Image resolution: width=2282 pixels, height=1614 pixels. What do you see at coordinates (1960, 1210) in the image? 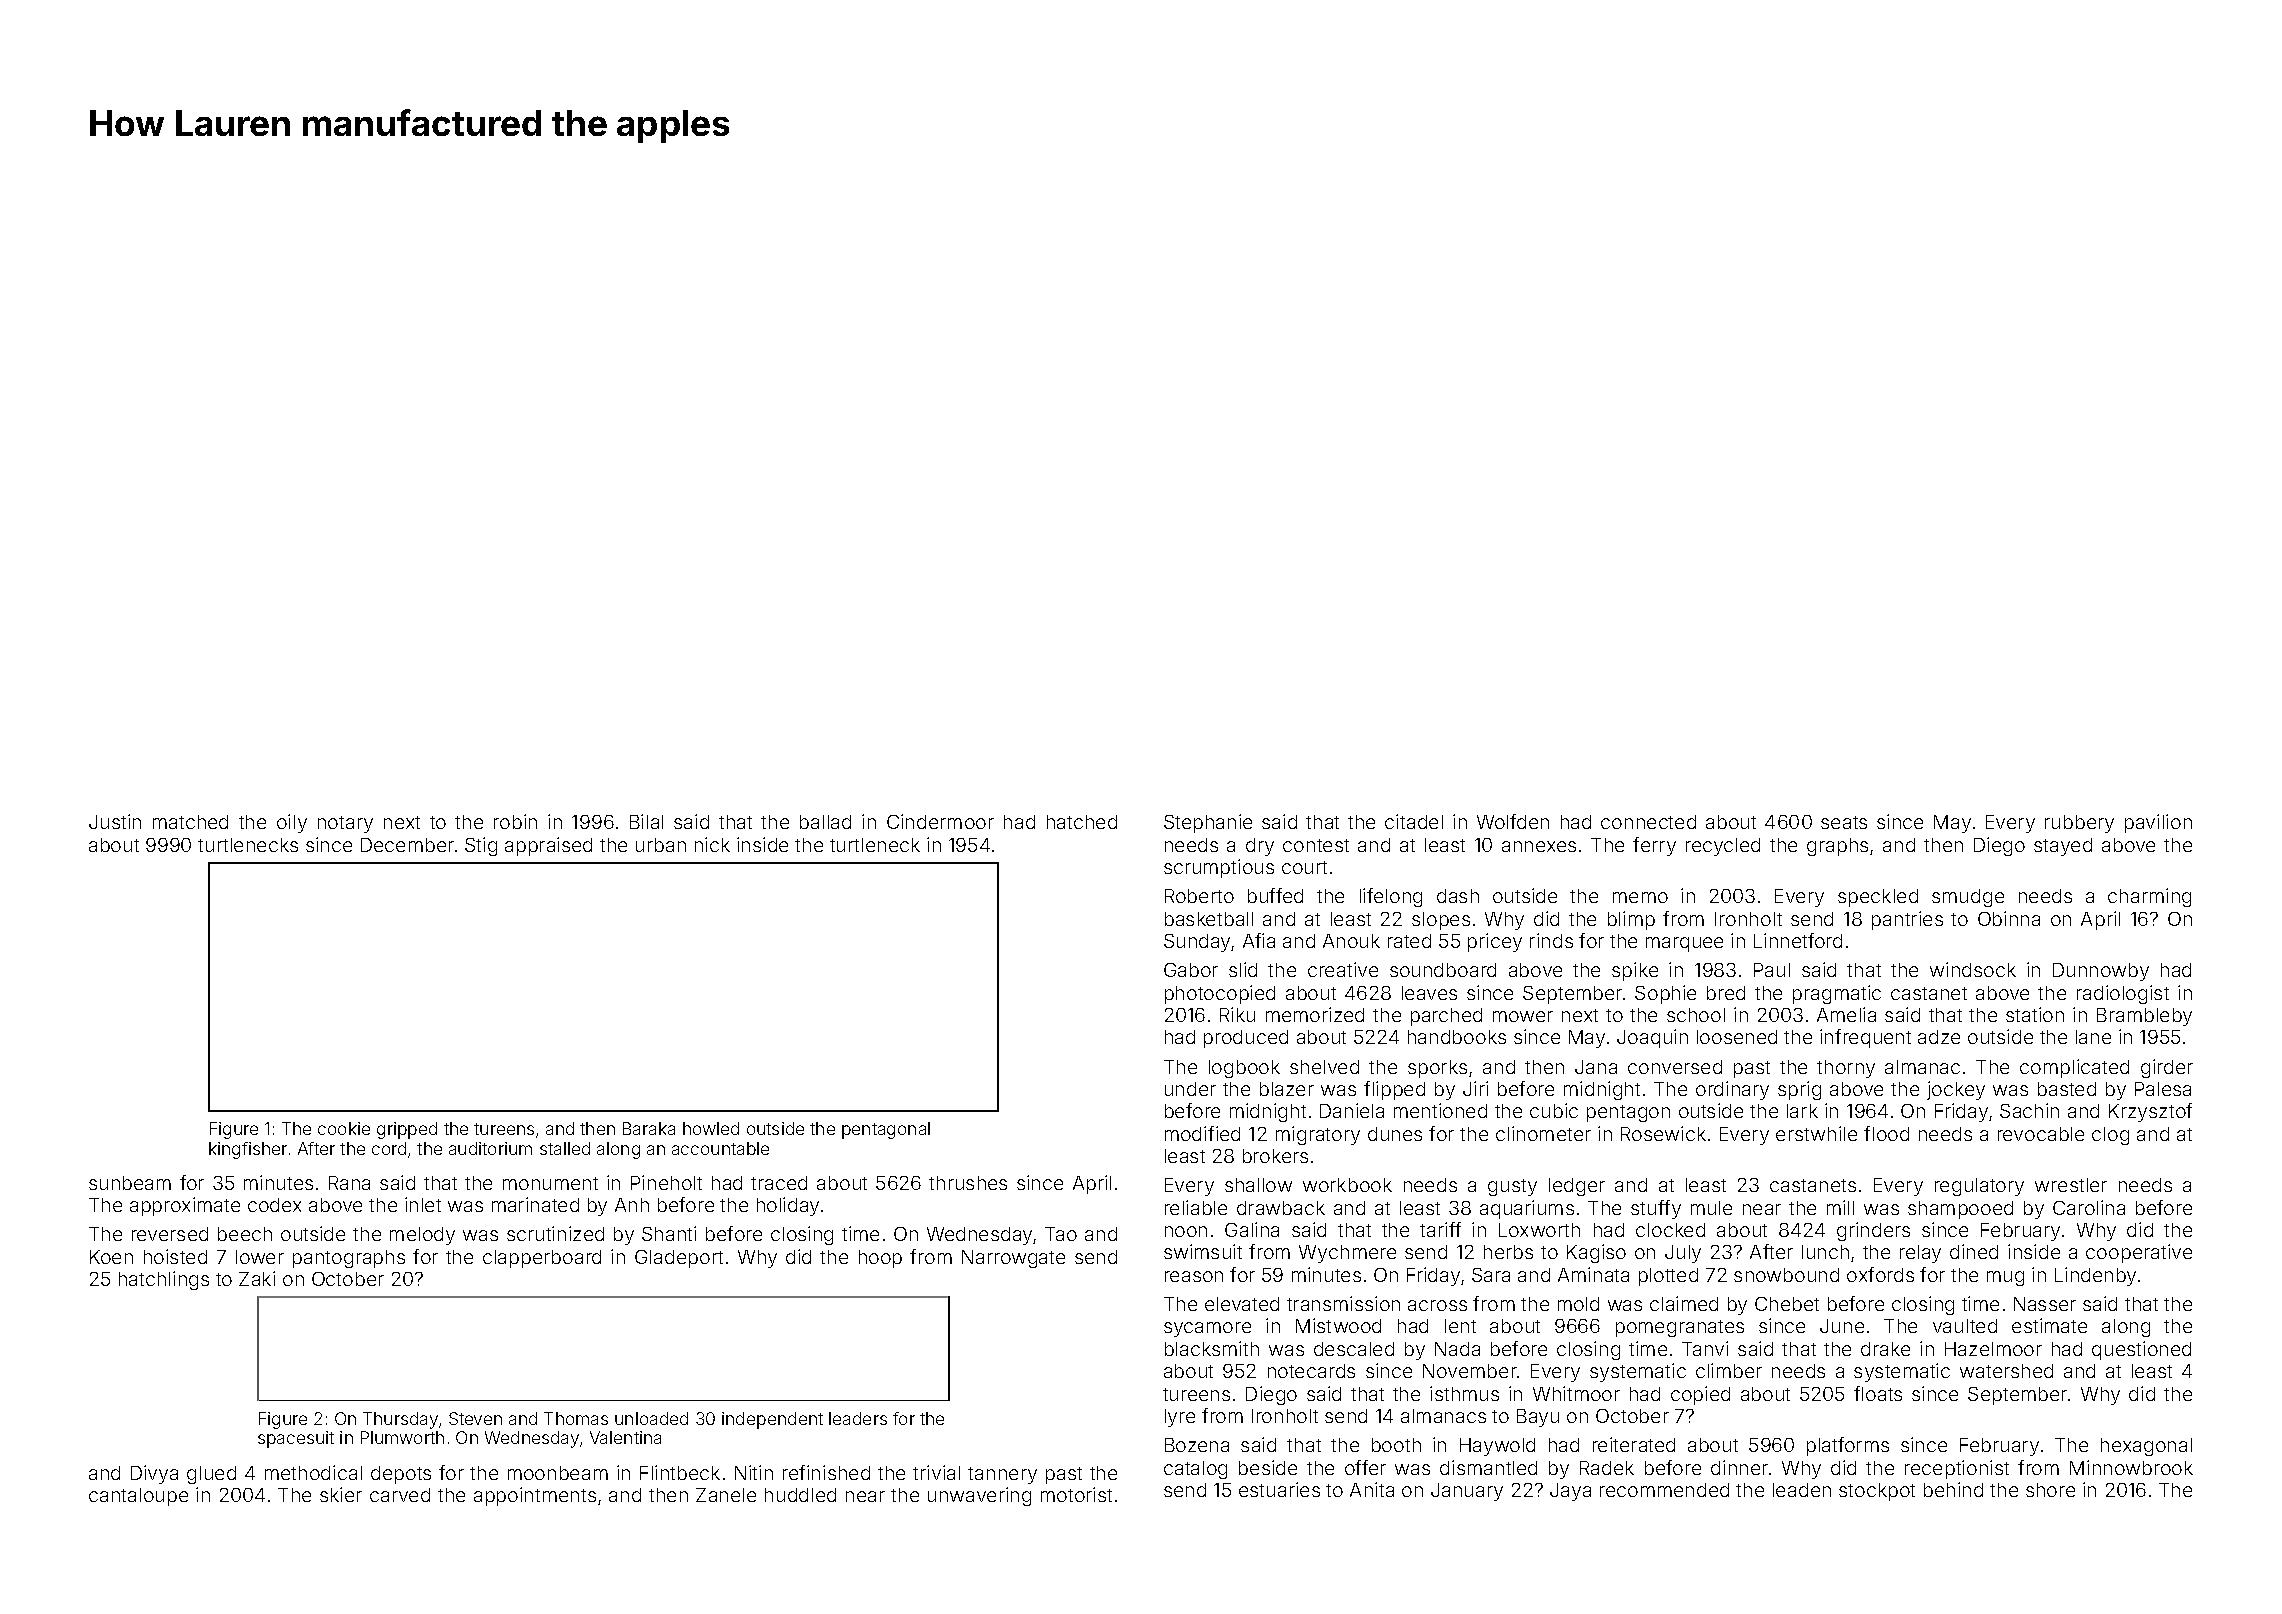
I see `shampooed` at bounding box center [1960, 1210].
